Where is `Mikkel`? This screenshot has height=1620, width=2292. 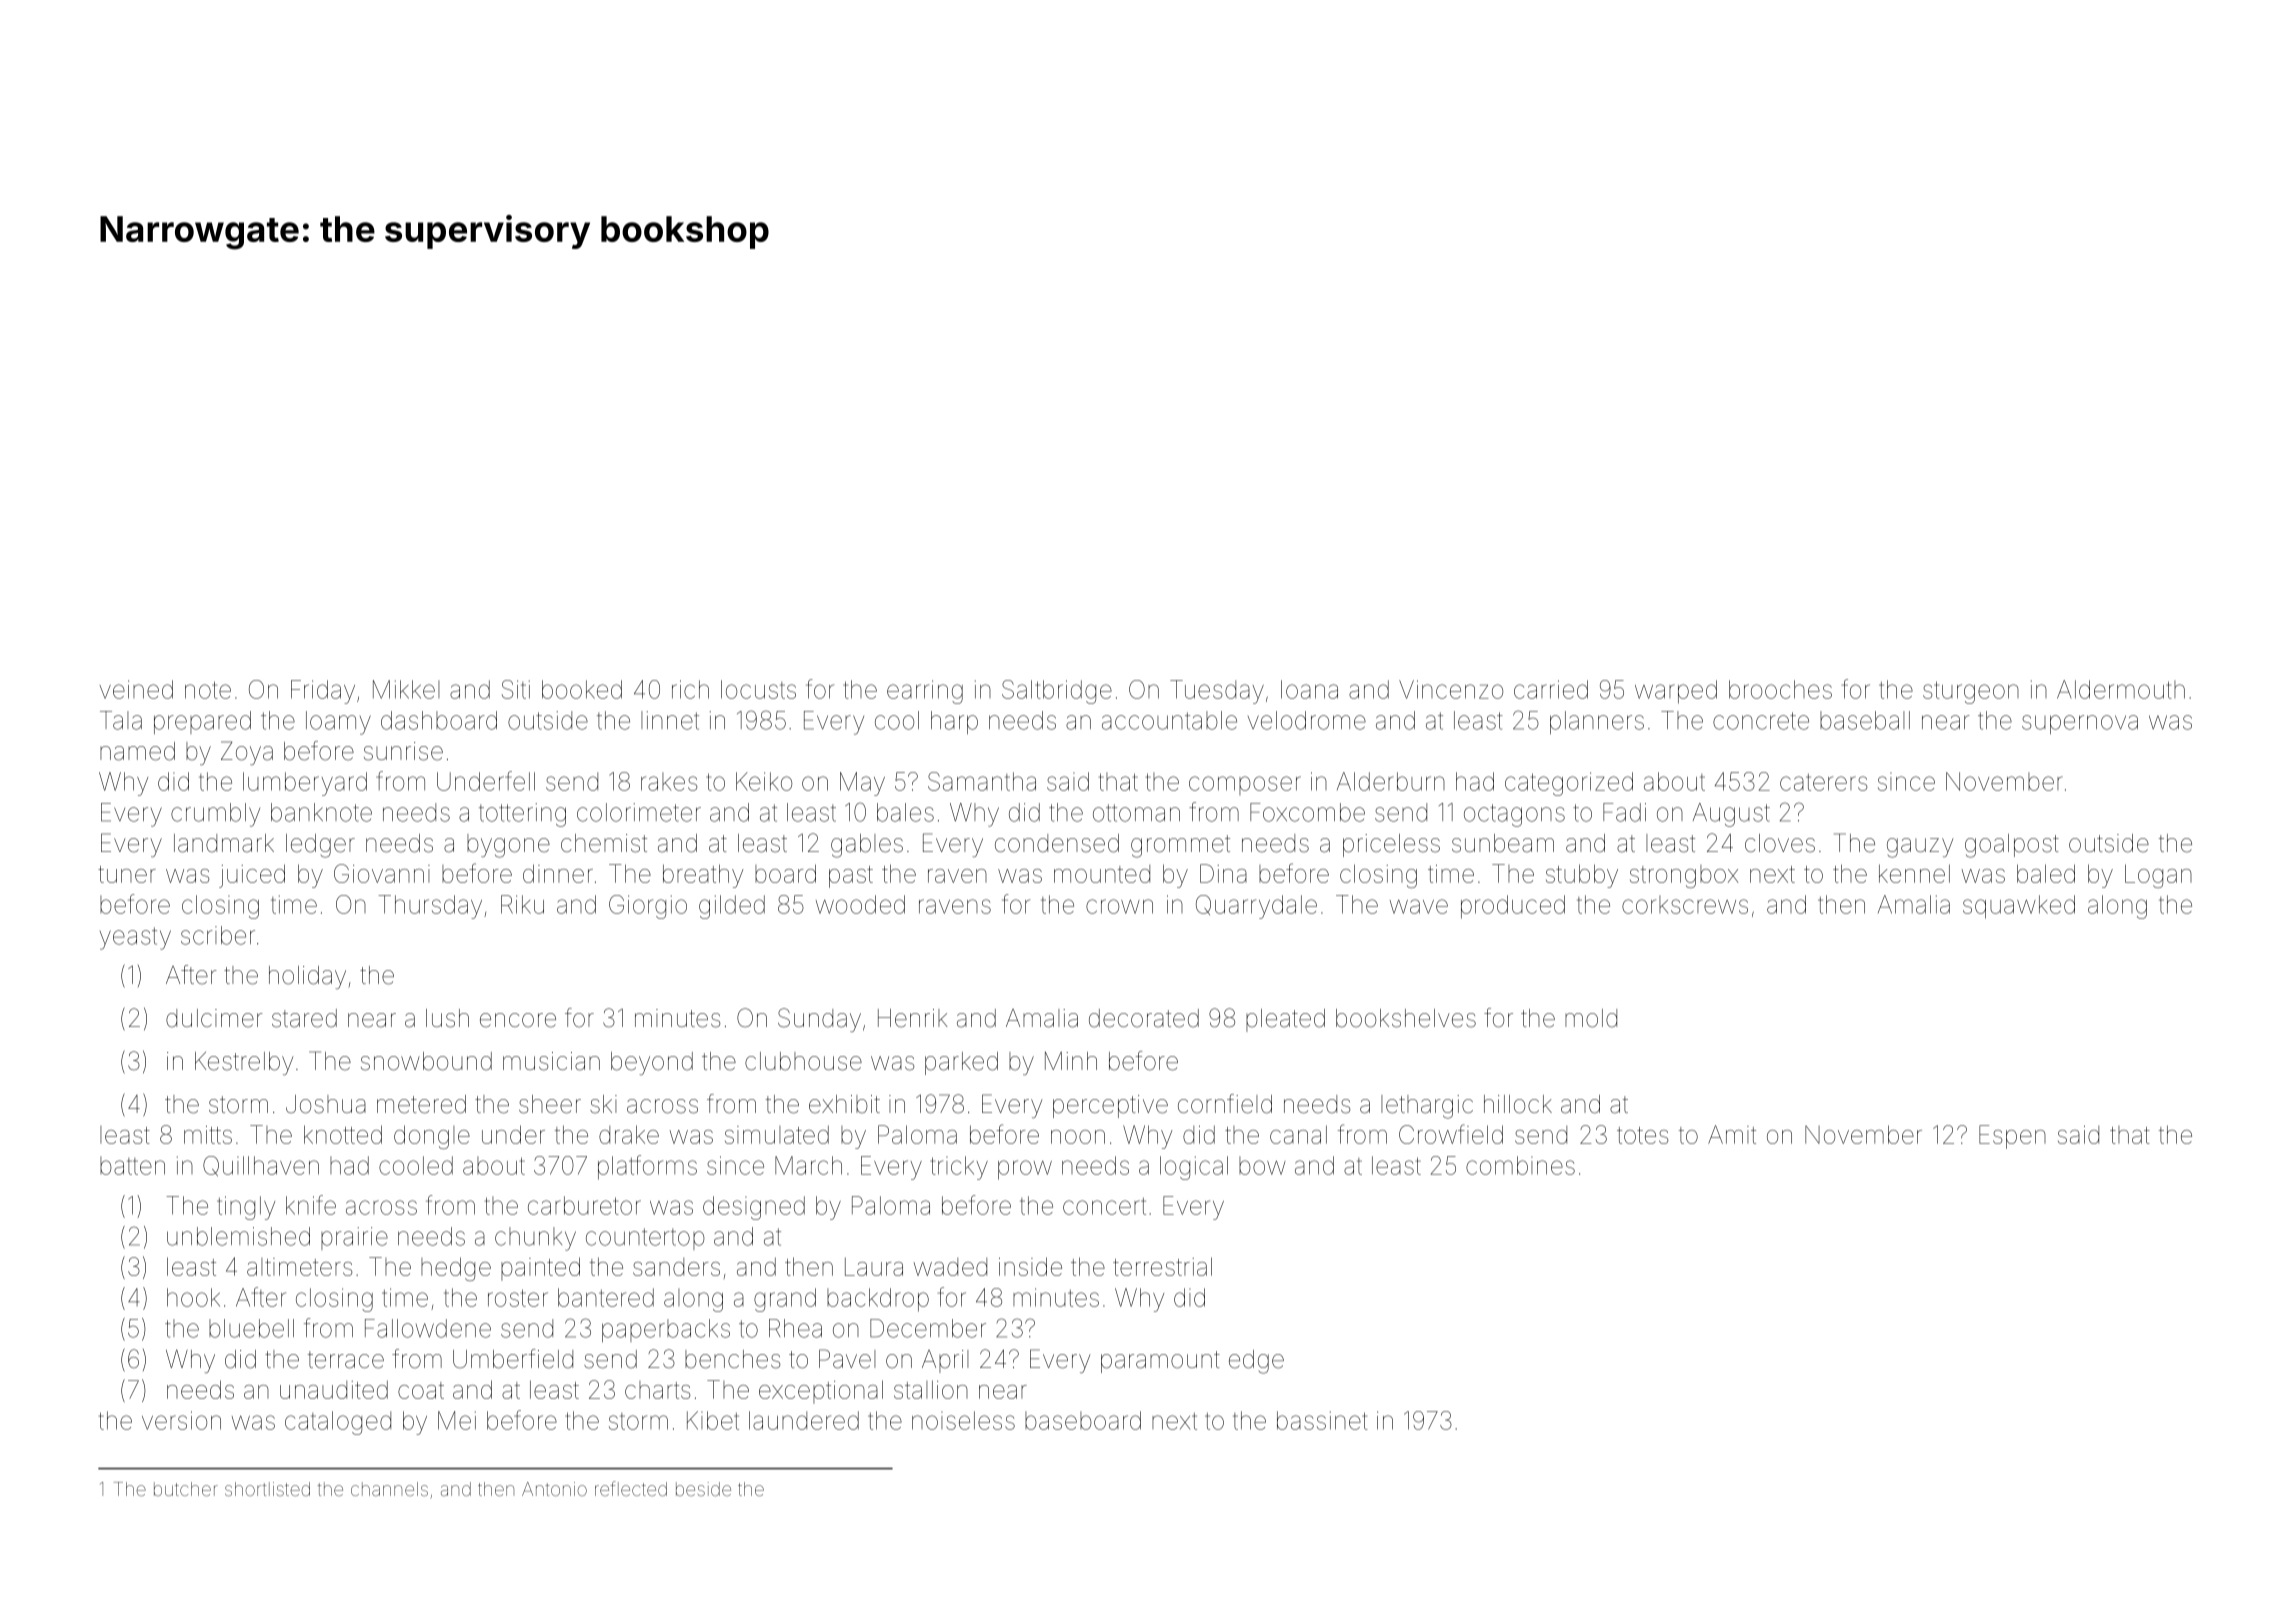 Mikkel is located at coordinates (406, 689).
